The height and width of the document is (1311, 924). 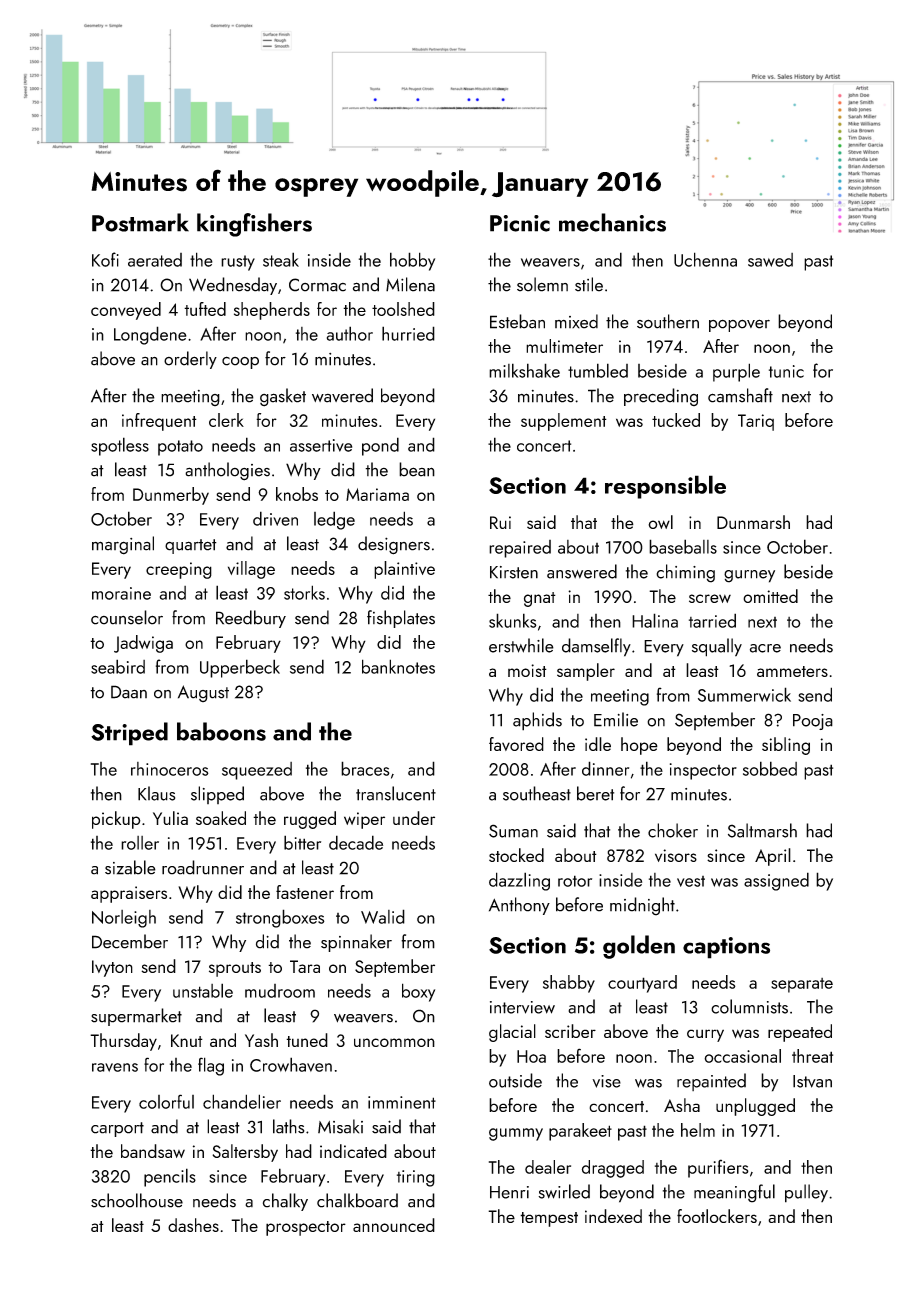 What do you see at coordinates (770, 596) in the document?
I see `omitted` at bounding box center [770, 596].
